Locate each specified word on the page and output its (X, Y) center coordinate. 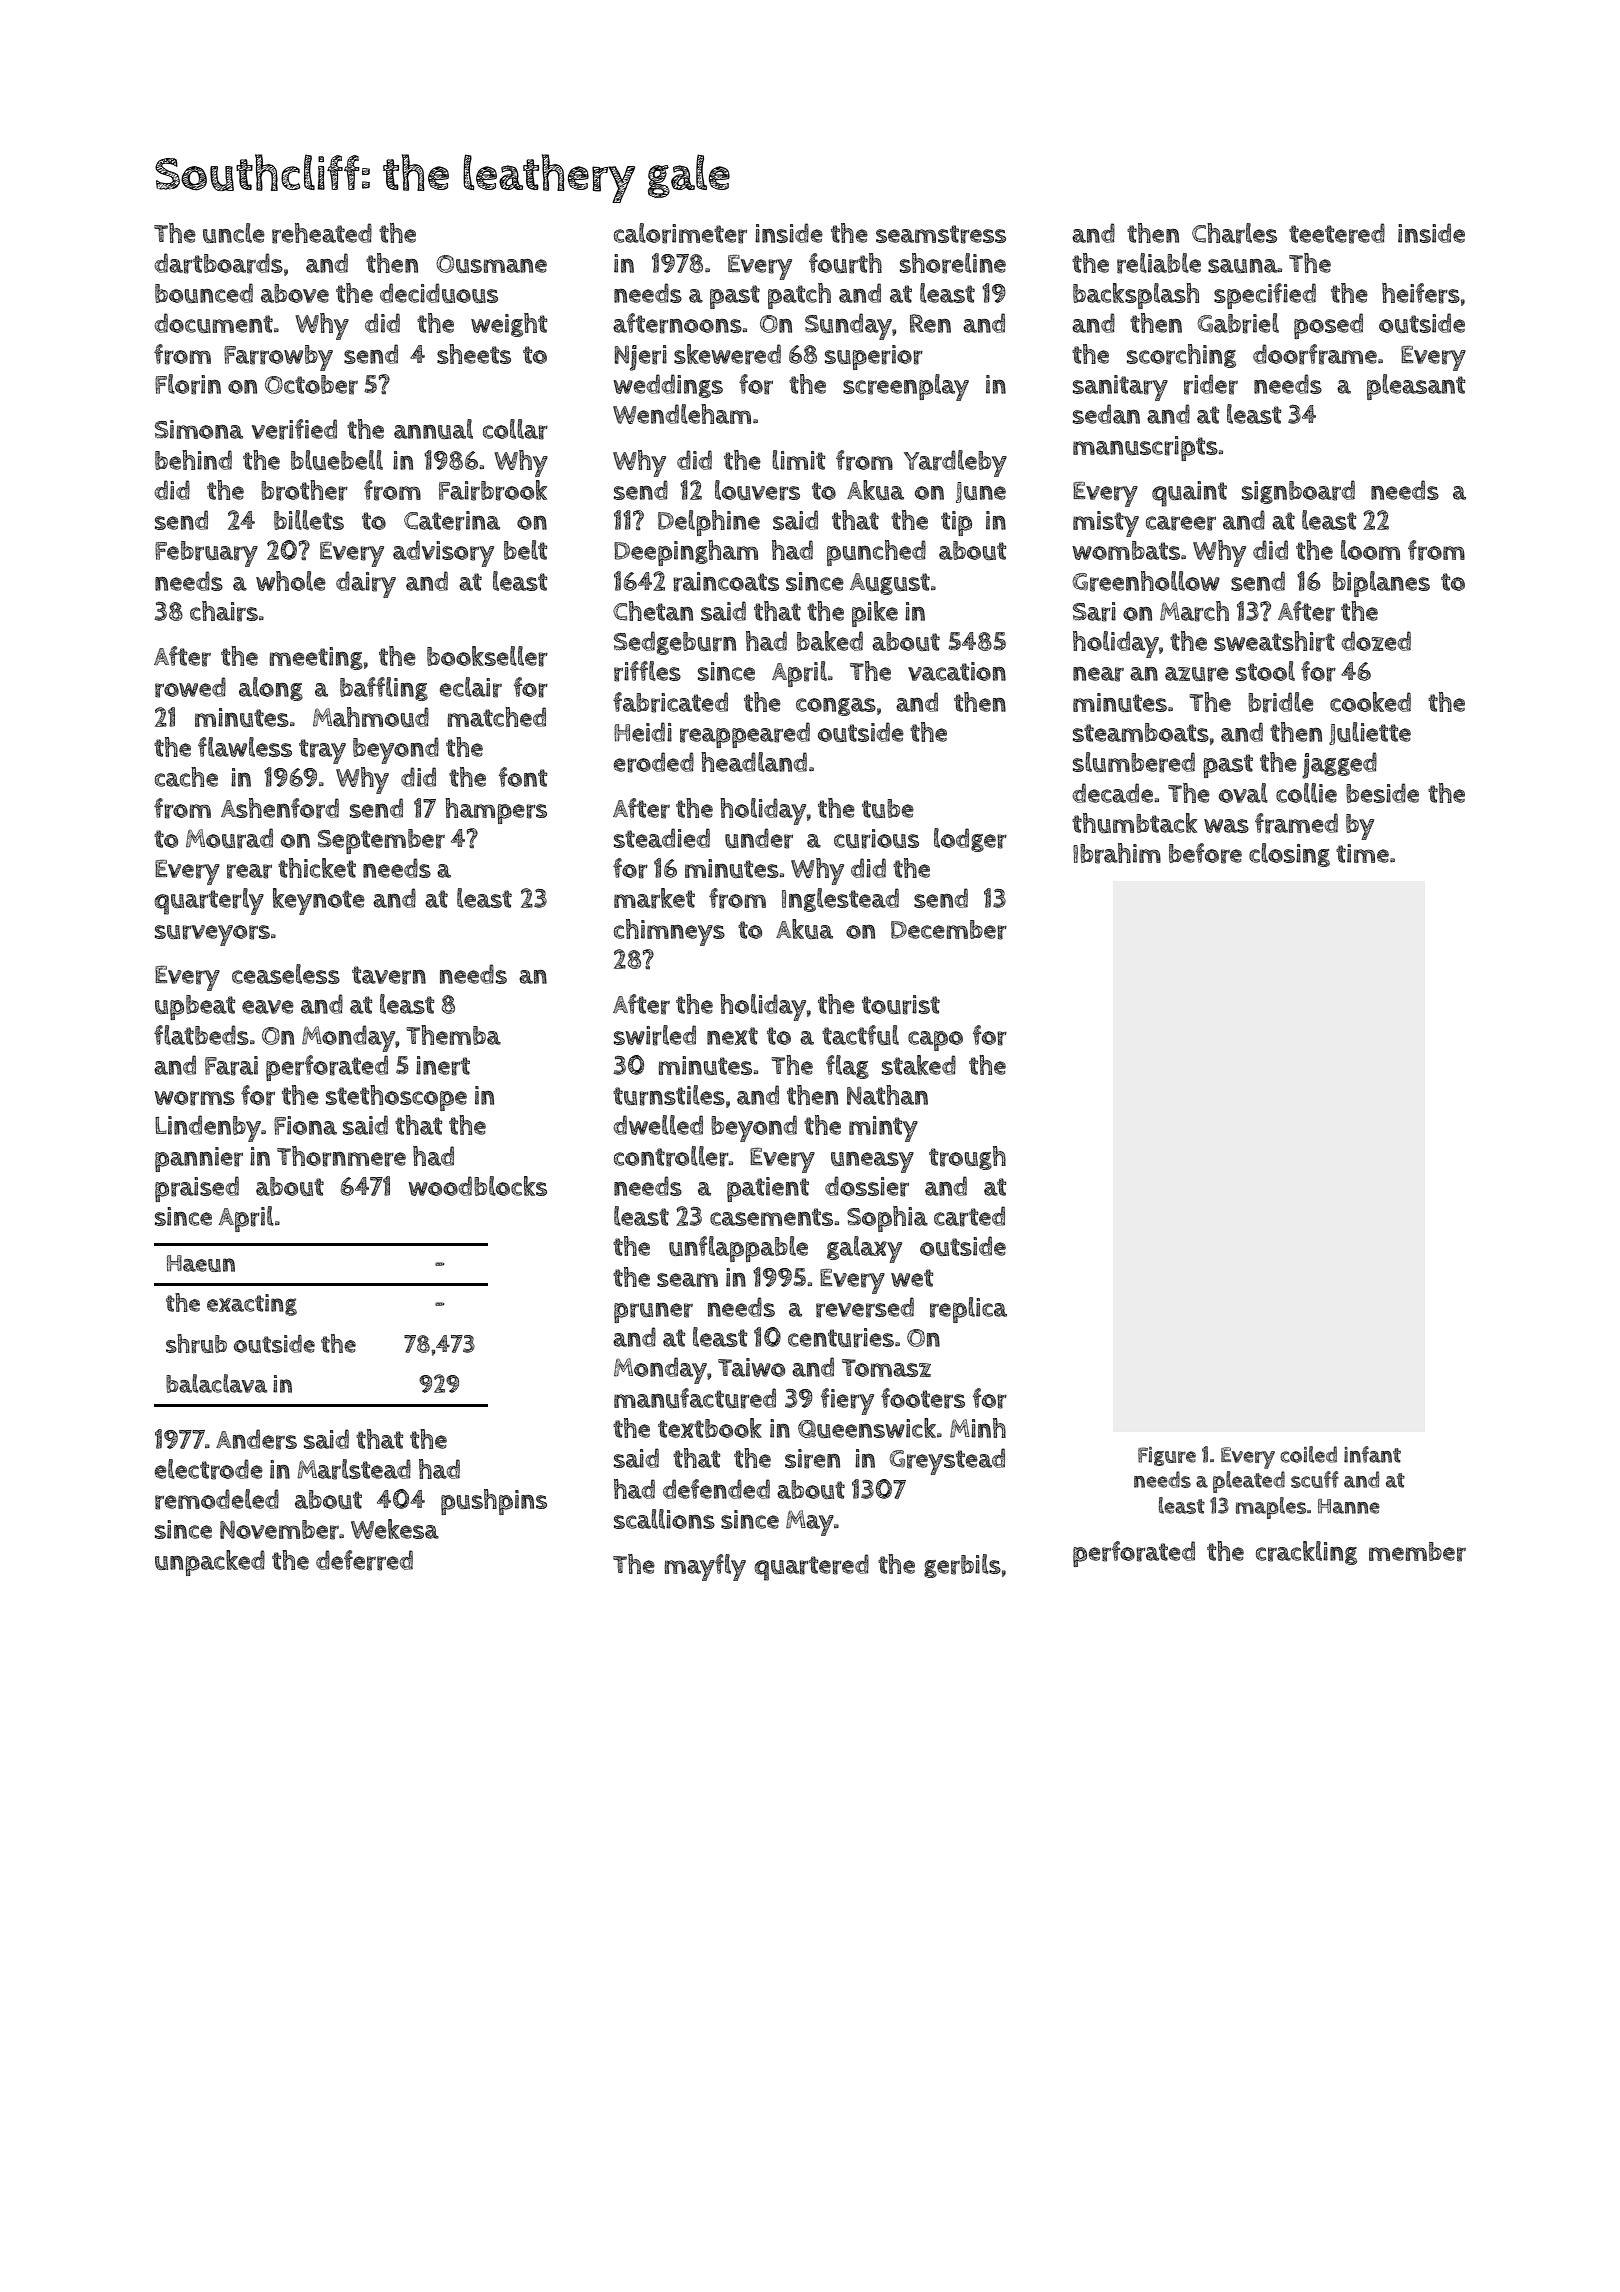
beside (1382, 793)
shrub (196, 1344)
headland (754, 762)
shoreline (953, 263)
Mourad (229, 838)
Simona (199, 429)
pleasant (1416, 387)
